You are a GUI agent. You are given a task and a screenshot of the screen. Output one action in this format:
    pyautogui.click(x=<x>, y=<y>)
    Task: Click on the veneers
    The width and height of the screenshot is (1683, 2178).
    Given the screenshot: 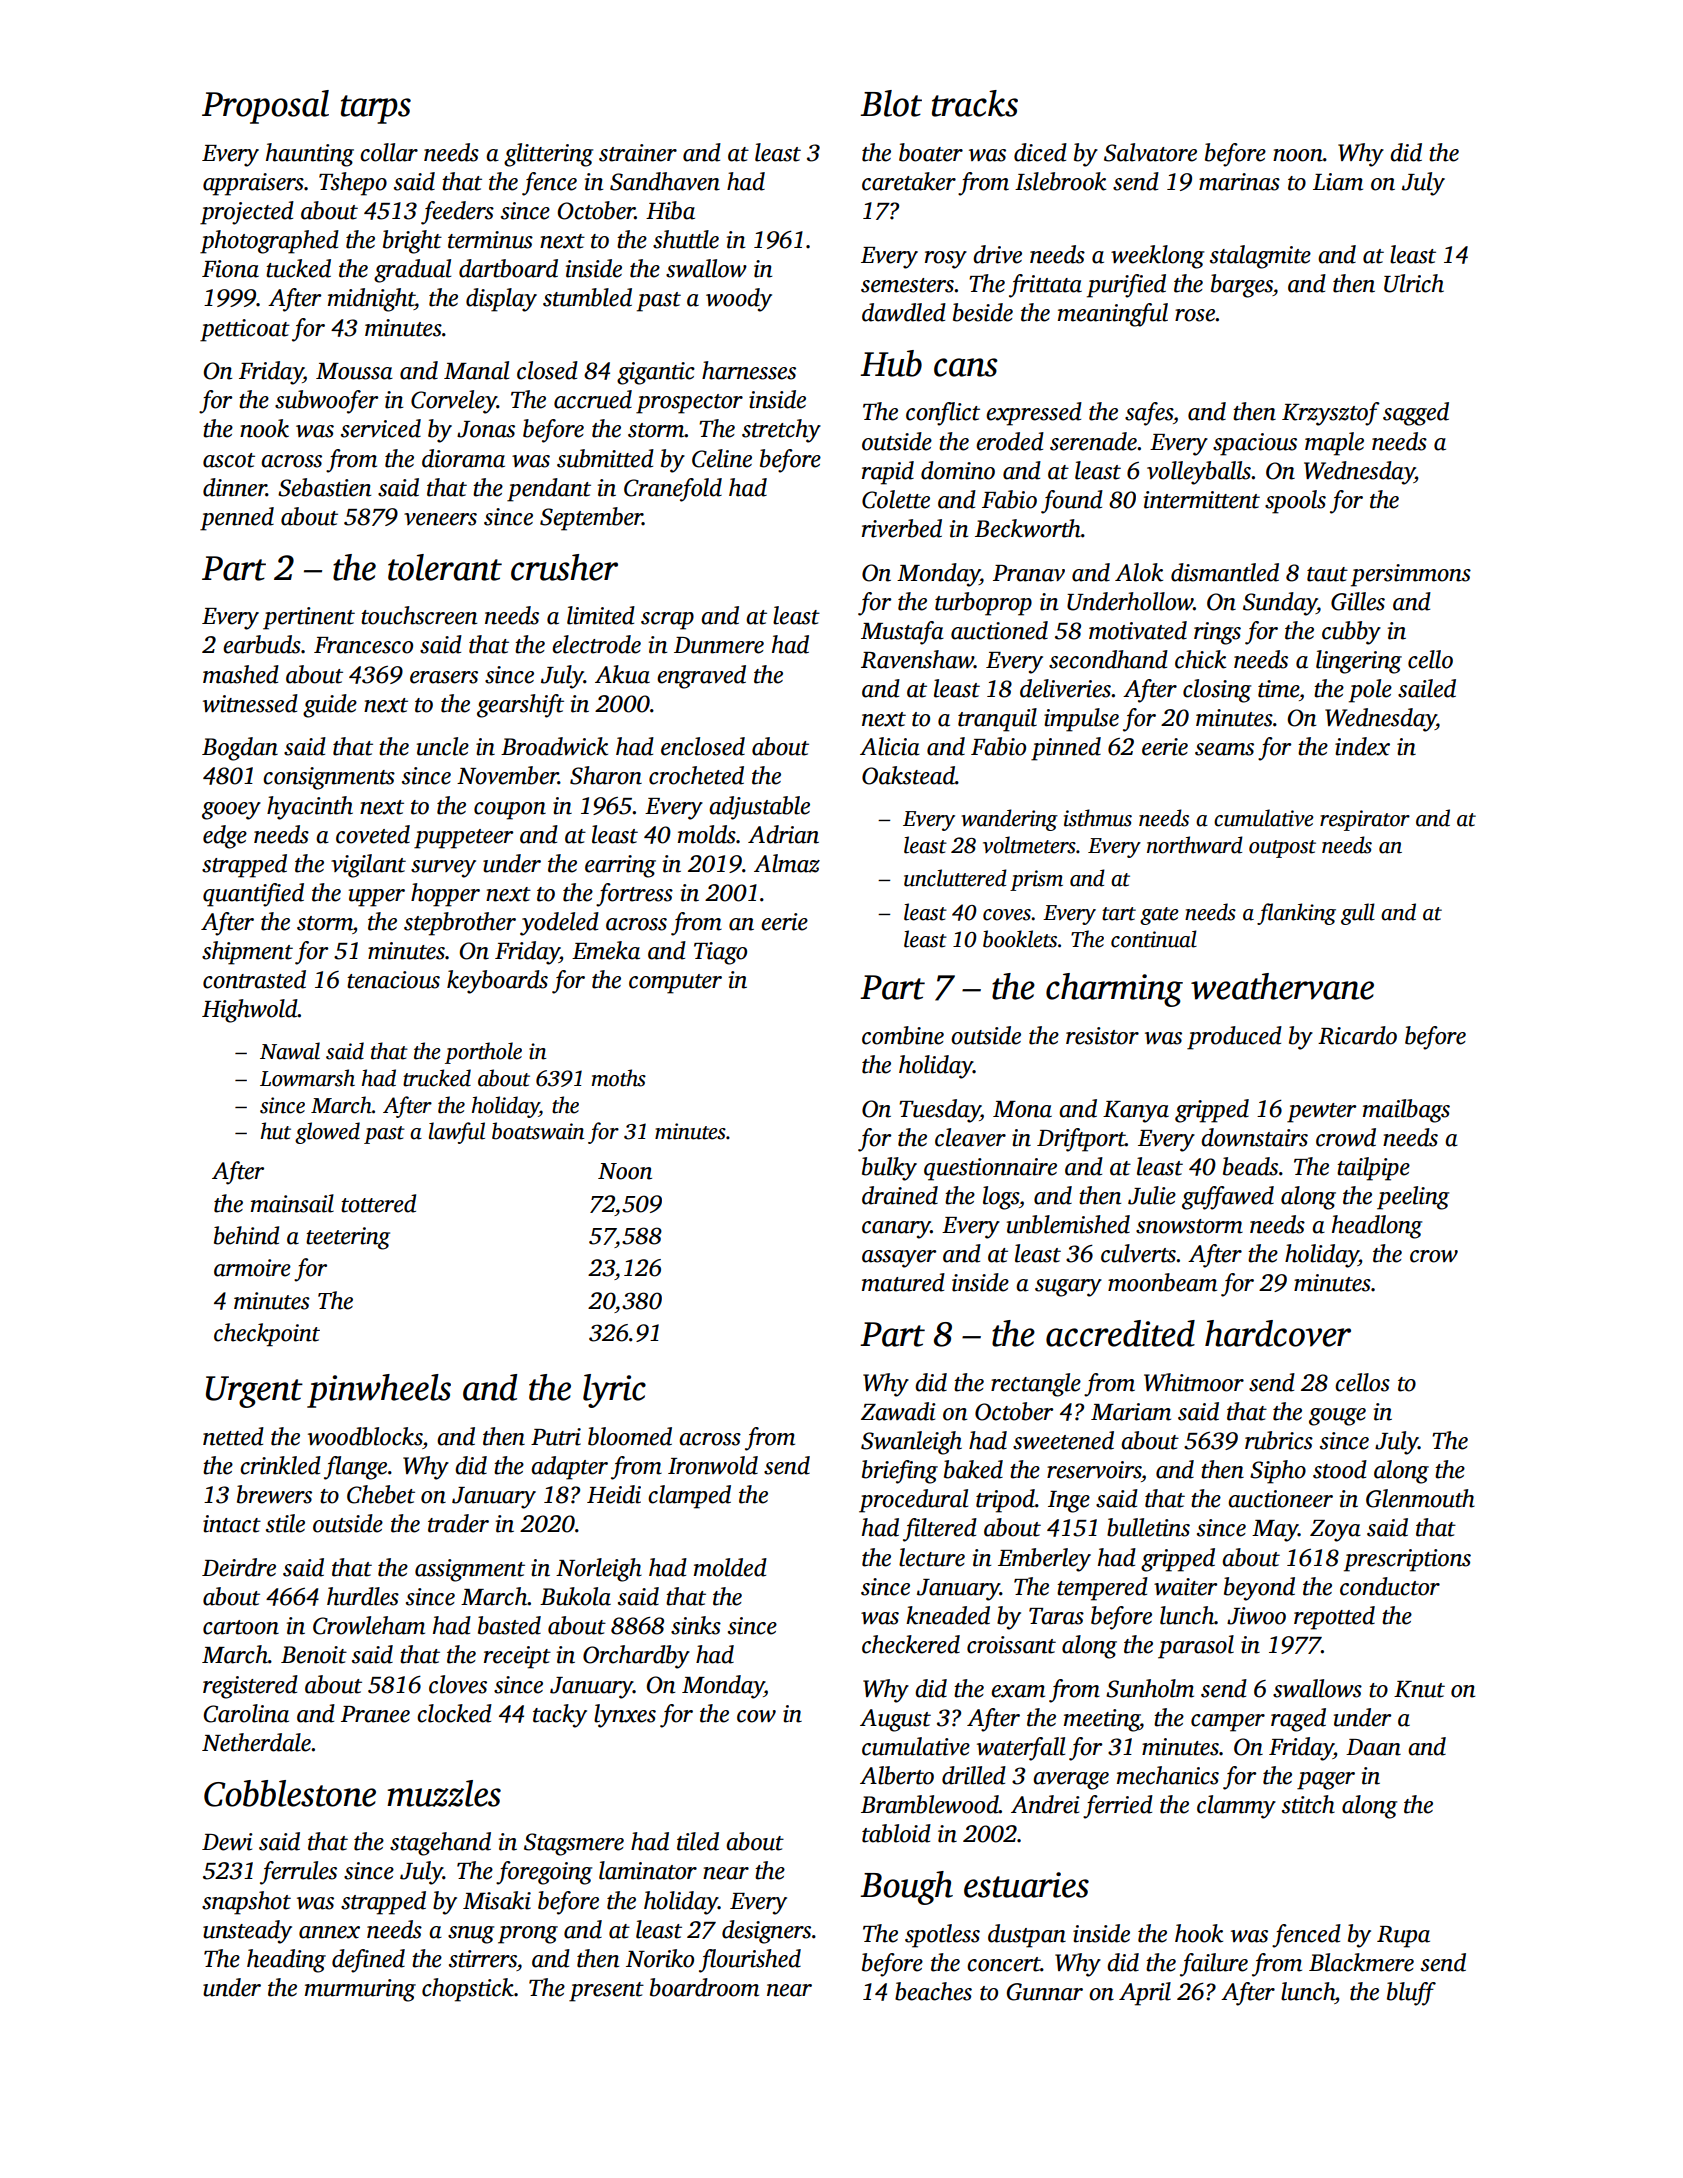 What is the action you would take?
    pyautogui.click(x=440, y=519)
